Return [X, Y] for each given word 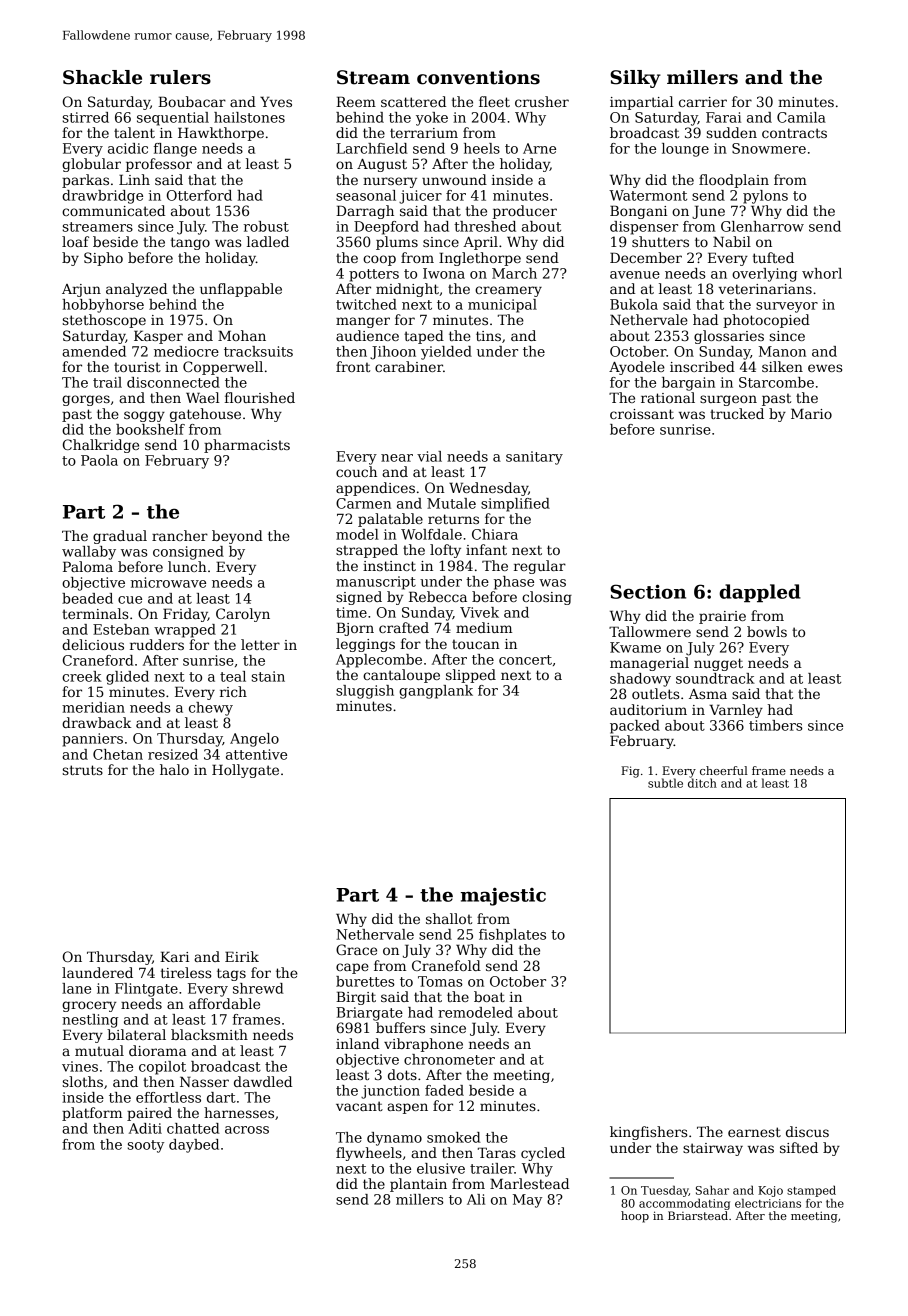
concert [525, 660]
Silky [635, 79]
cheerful [724, 770]
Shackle [102, 77]
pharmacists [247, 446]
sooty [146, 1146]
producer [525, 212]
